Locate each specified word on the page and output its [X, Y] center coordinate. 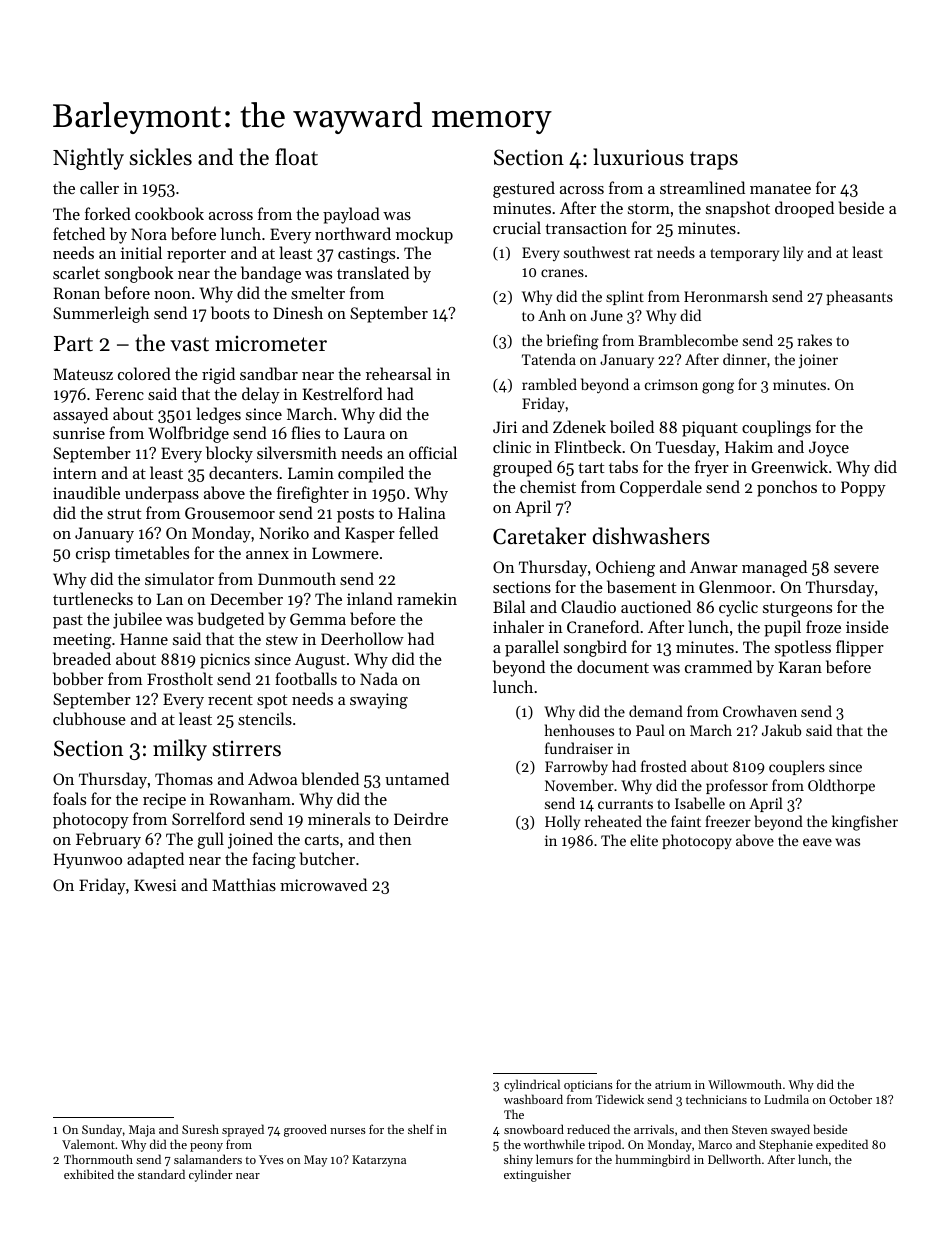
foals [69, 798]
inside [867, 626]
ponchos [787, 488]
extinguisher [537, 1175]
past [68, 622]
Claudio [588, 606]
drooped [804, 209]
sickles [161, 157]
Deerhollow [362, 638]
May [315, 1161]
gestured [524, 189]
